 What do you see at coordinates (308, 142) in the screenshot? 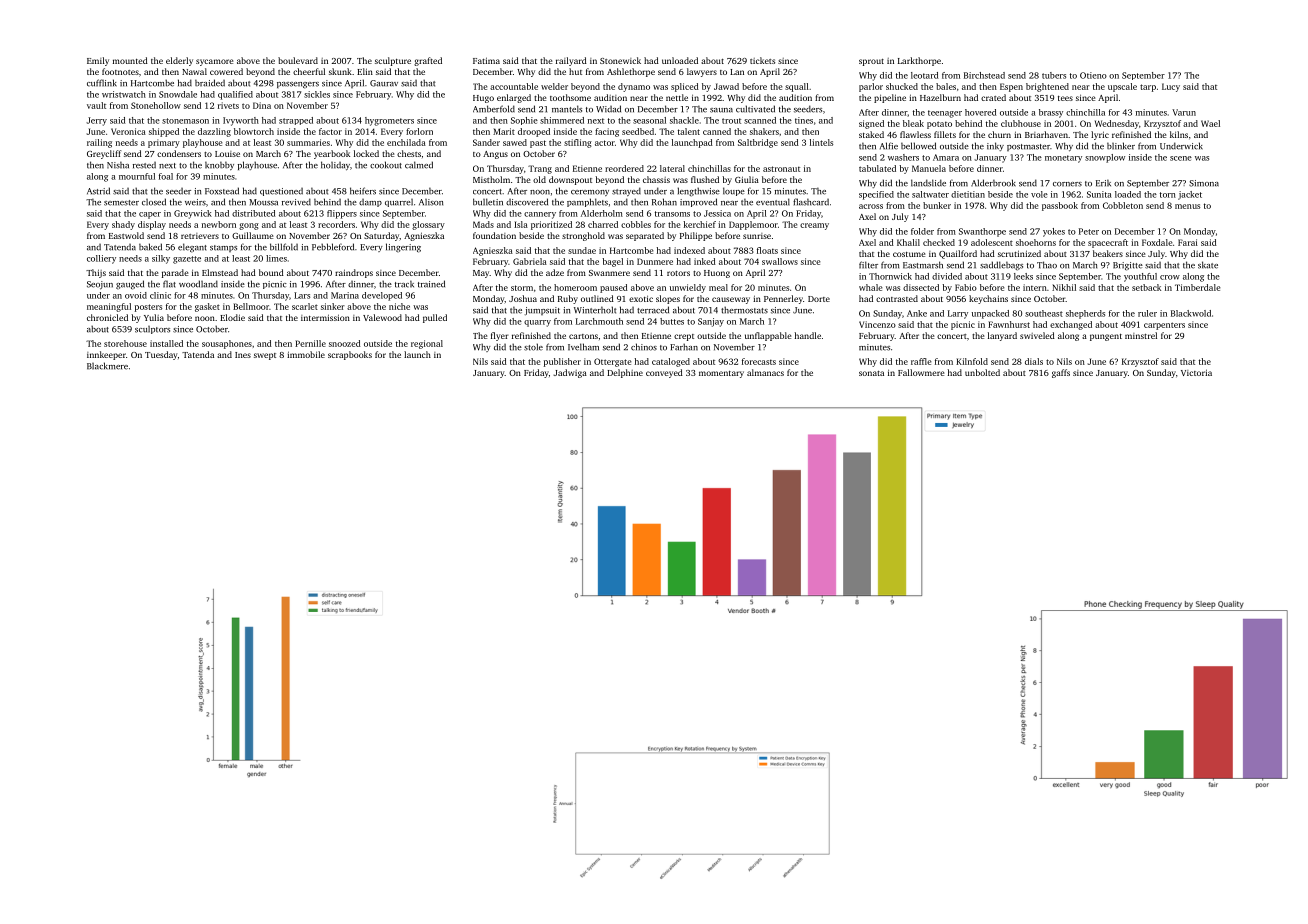
I see `summaries` at bounding box center [308, 142].
